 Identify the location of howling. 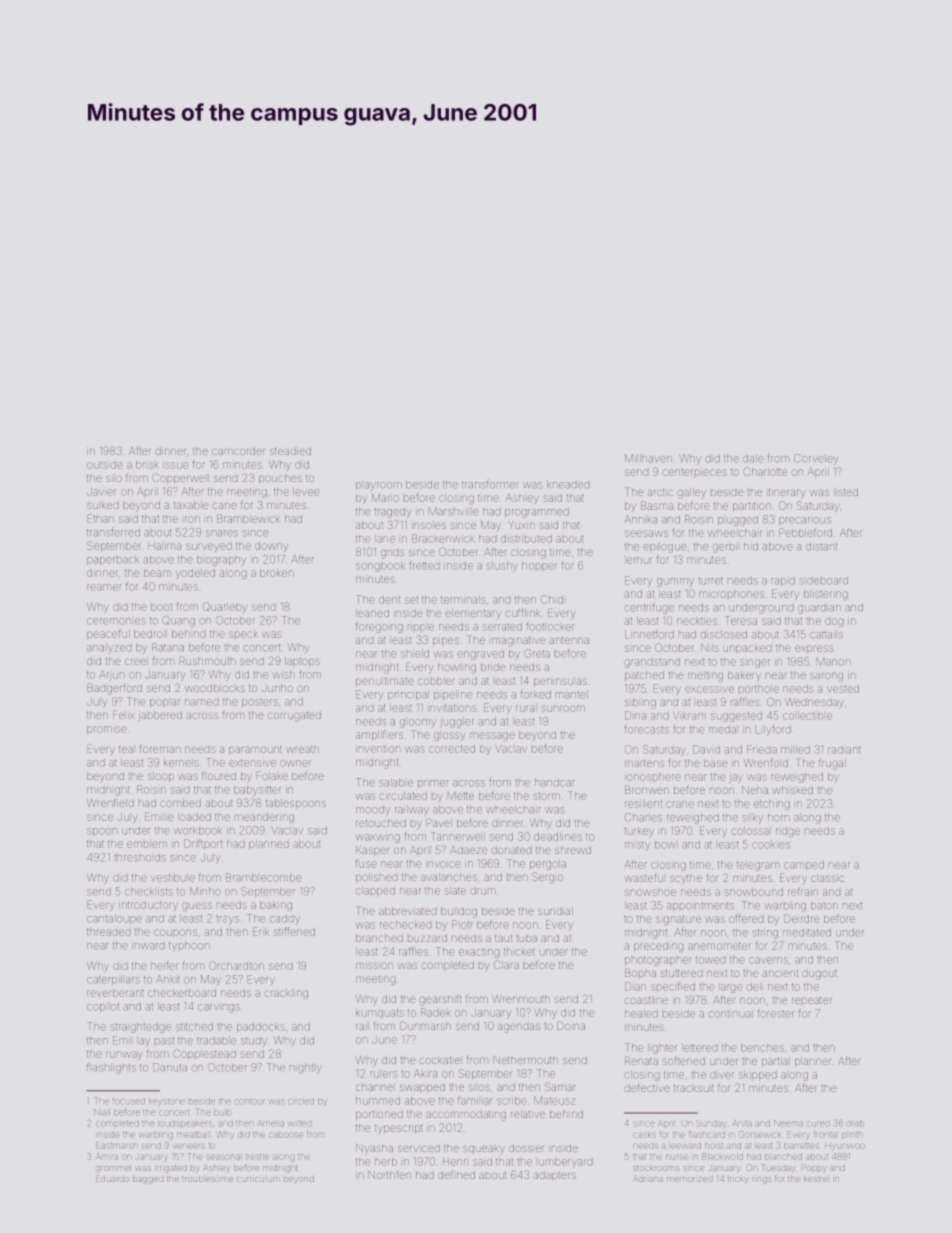
(457, 668).
